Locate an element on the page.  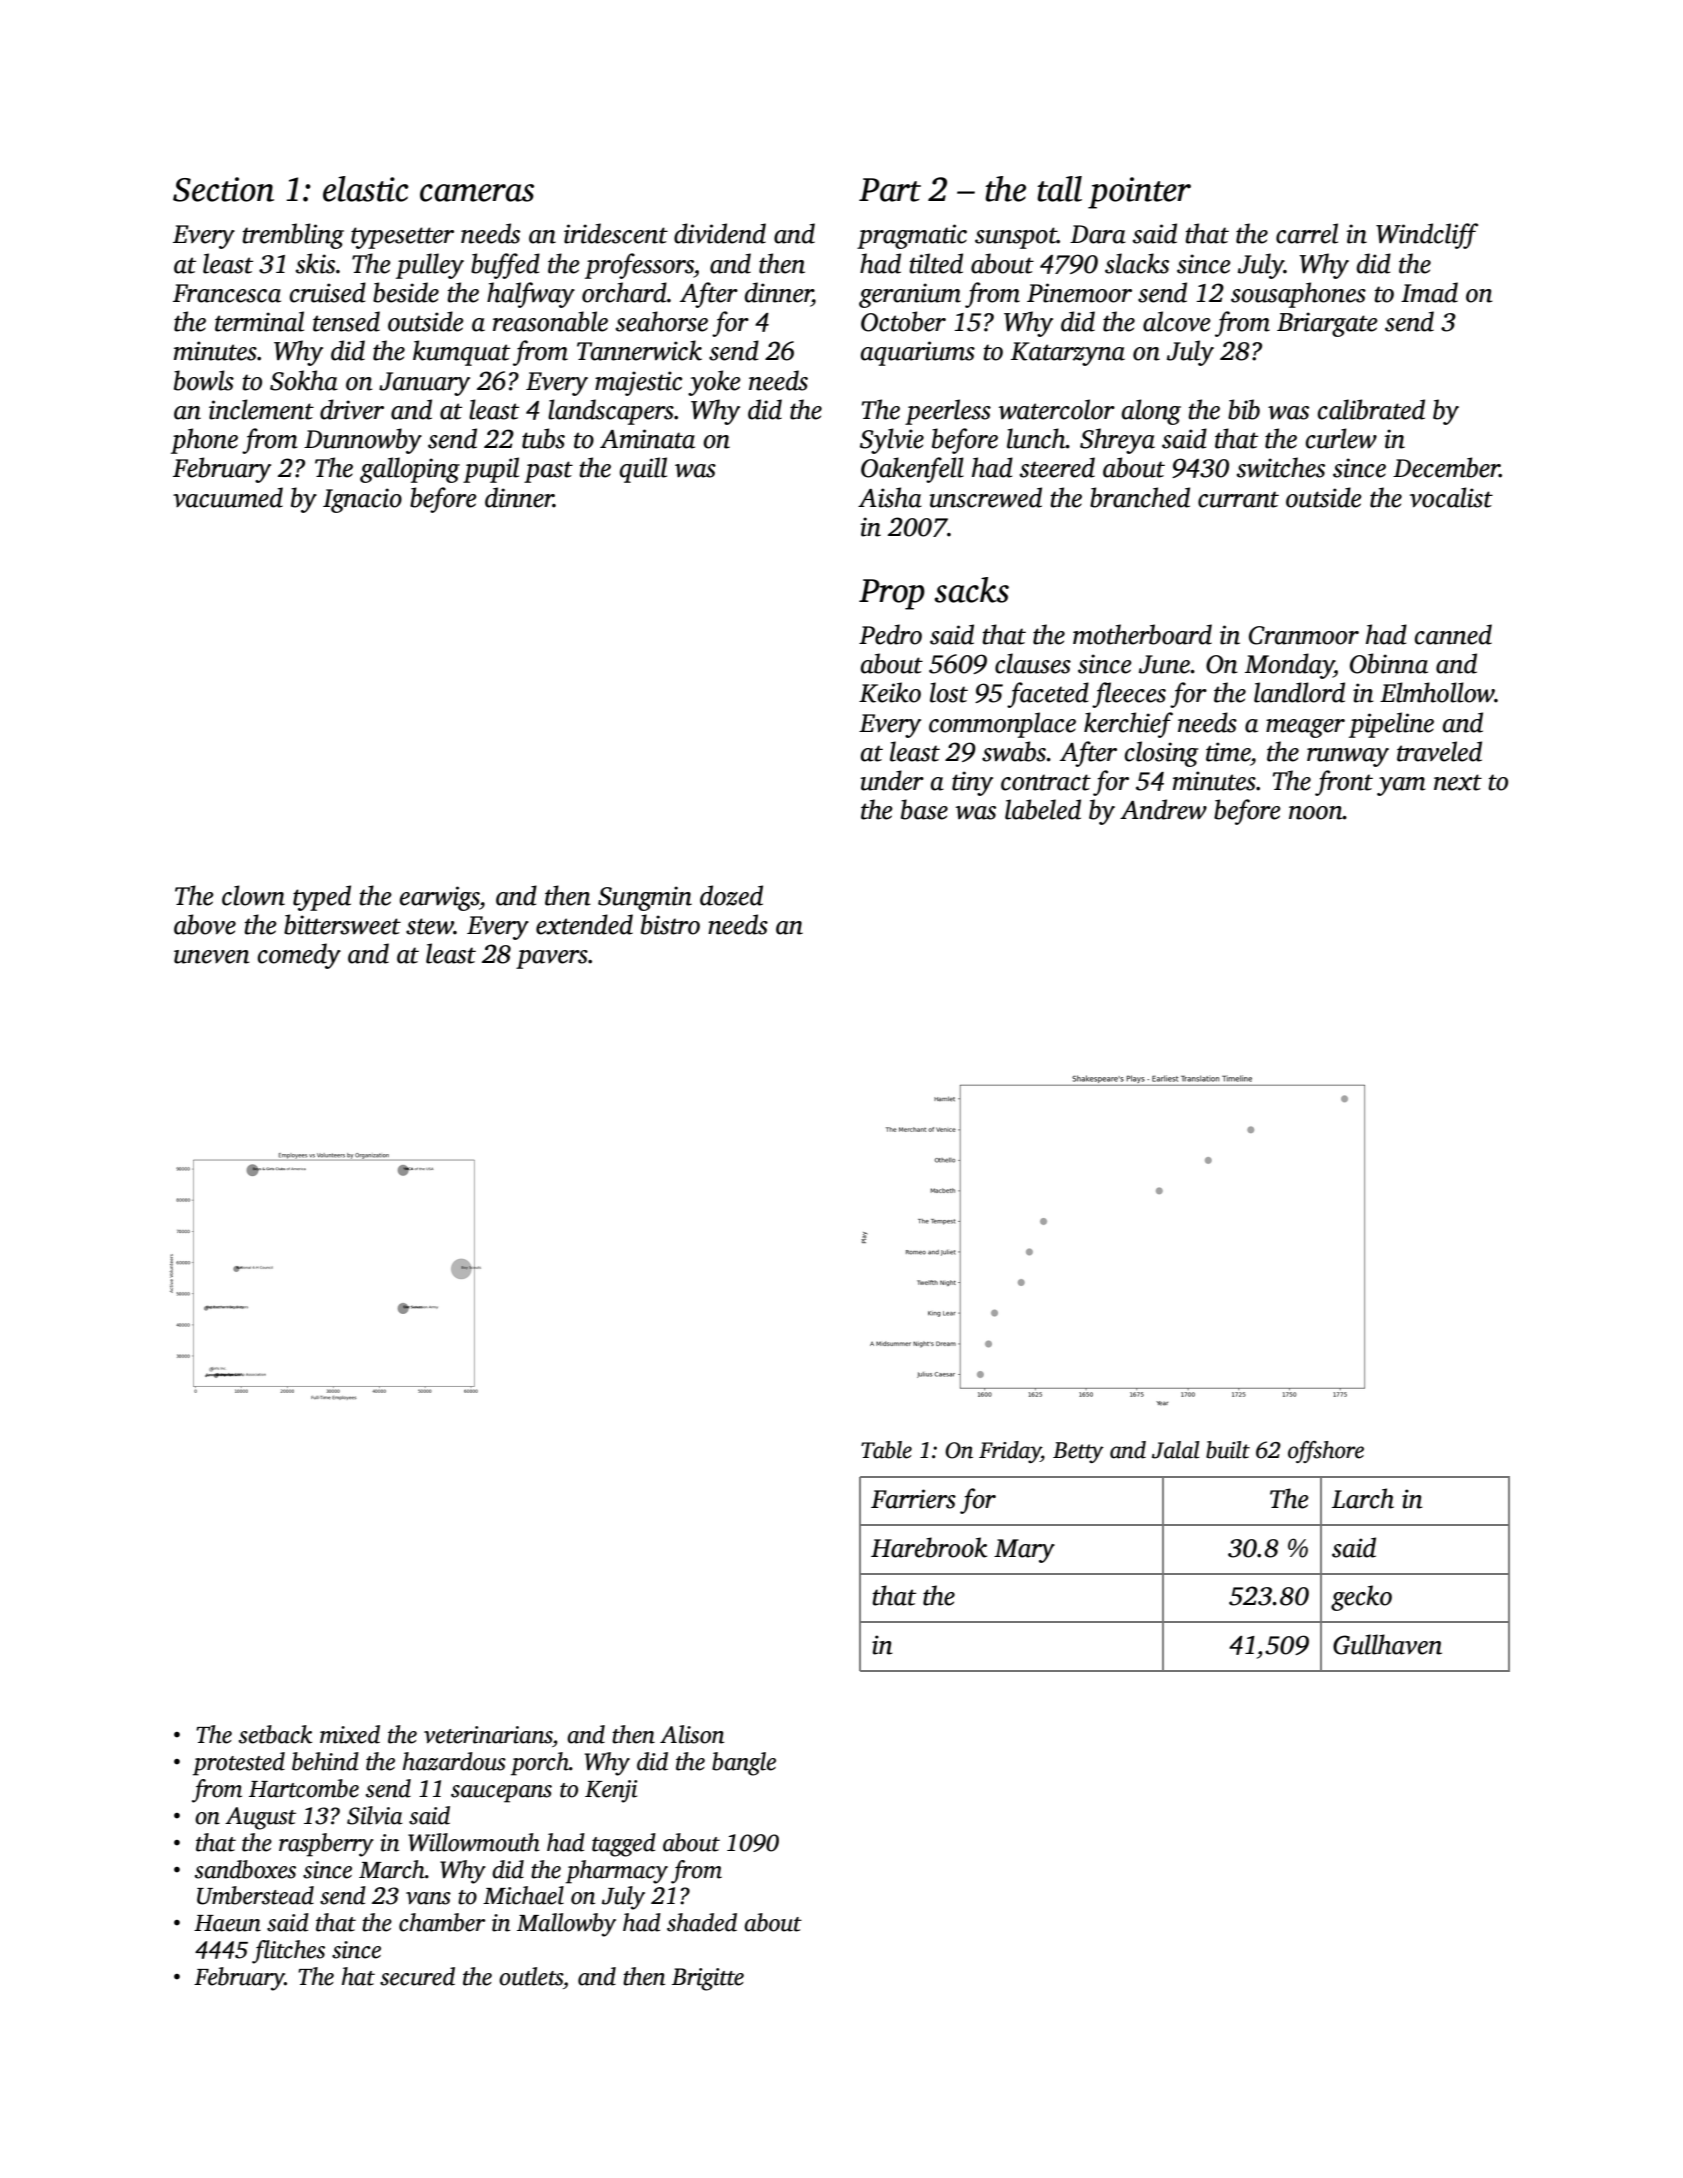
earwigs is located at coordinates (439, 898).
